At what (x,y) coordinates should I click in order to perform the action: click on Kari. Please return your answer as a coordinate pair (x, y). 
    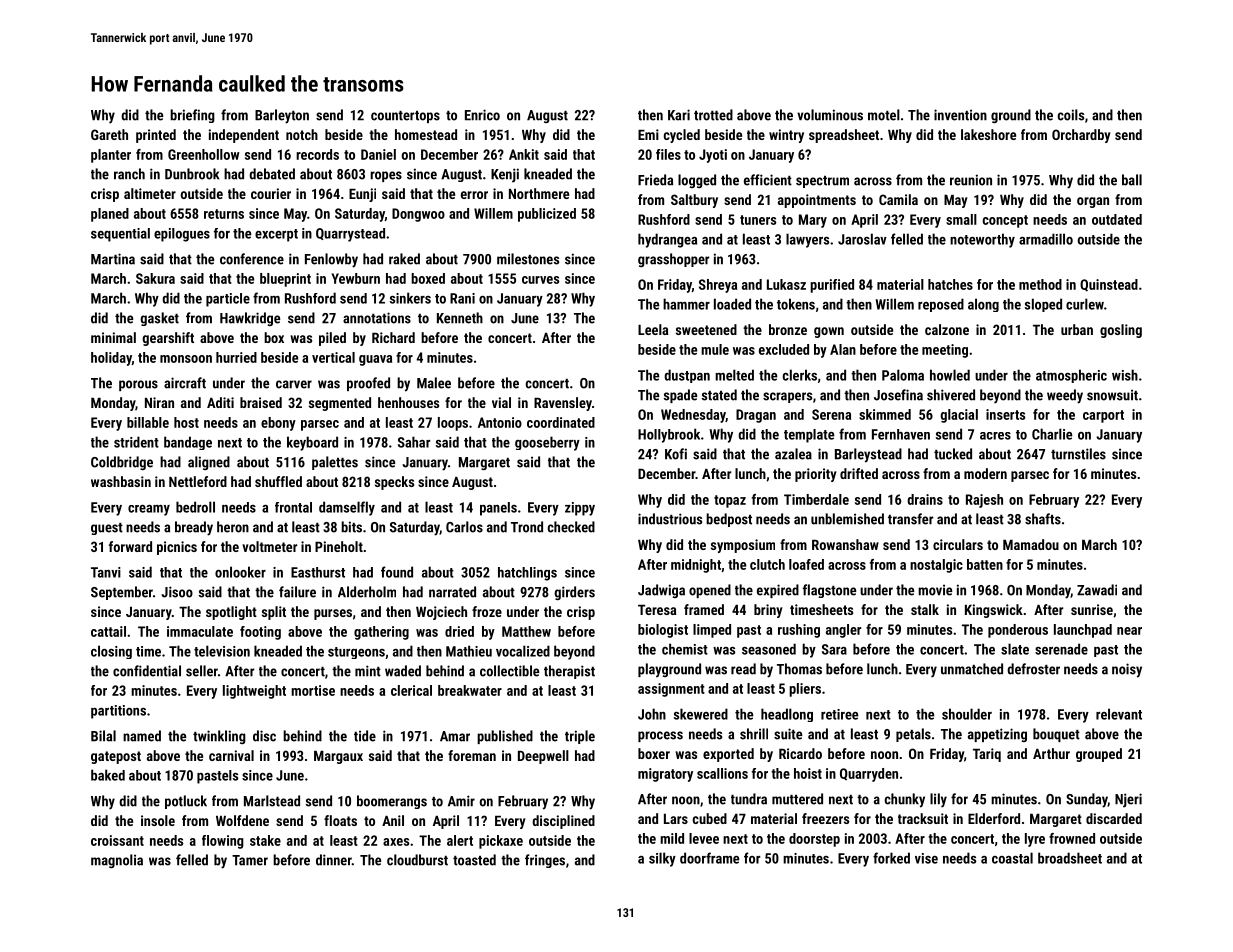
    Looking at the image, I should click on (679, 115).
